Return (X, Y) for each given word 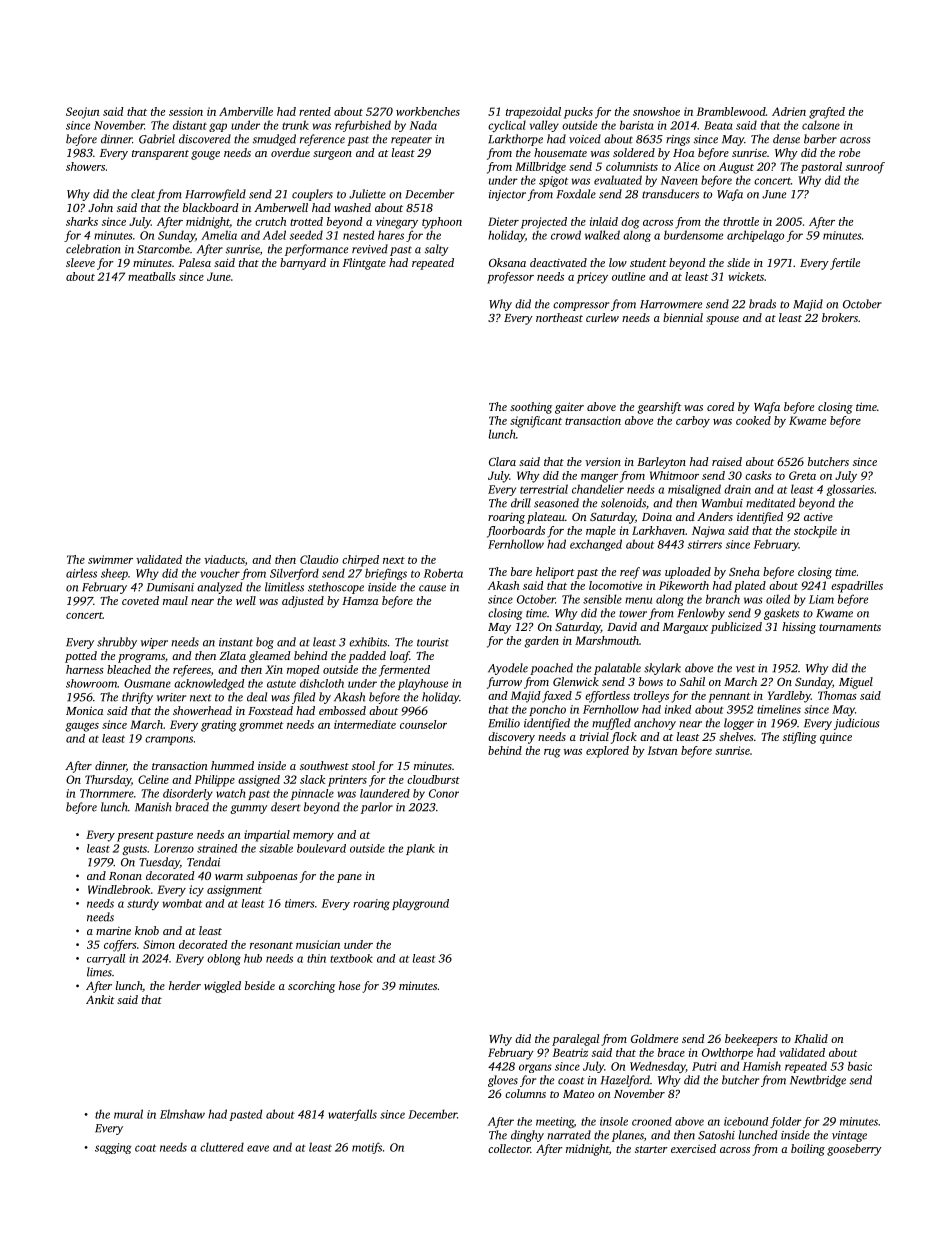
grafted (827, 113)
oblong (224, 959)
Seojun (83, 113)
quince (836, 738)
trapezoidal (533, 113)
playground (420, 904)
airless (81, 573)
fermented (404, 671)
